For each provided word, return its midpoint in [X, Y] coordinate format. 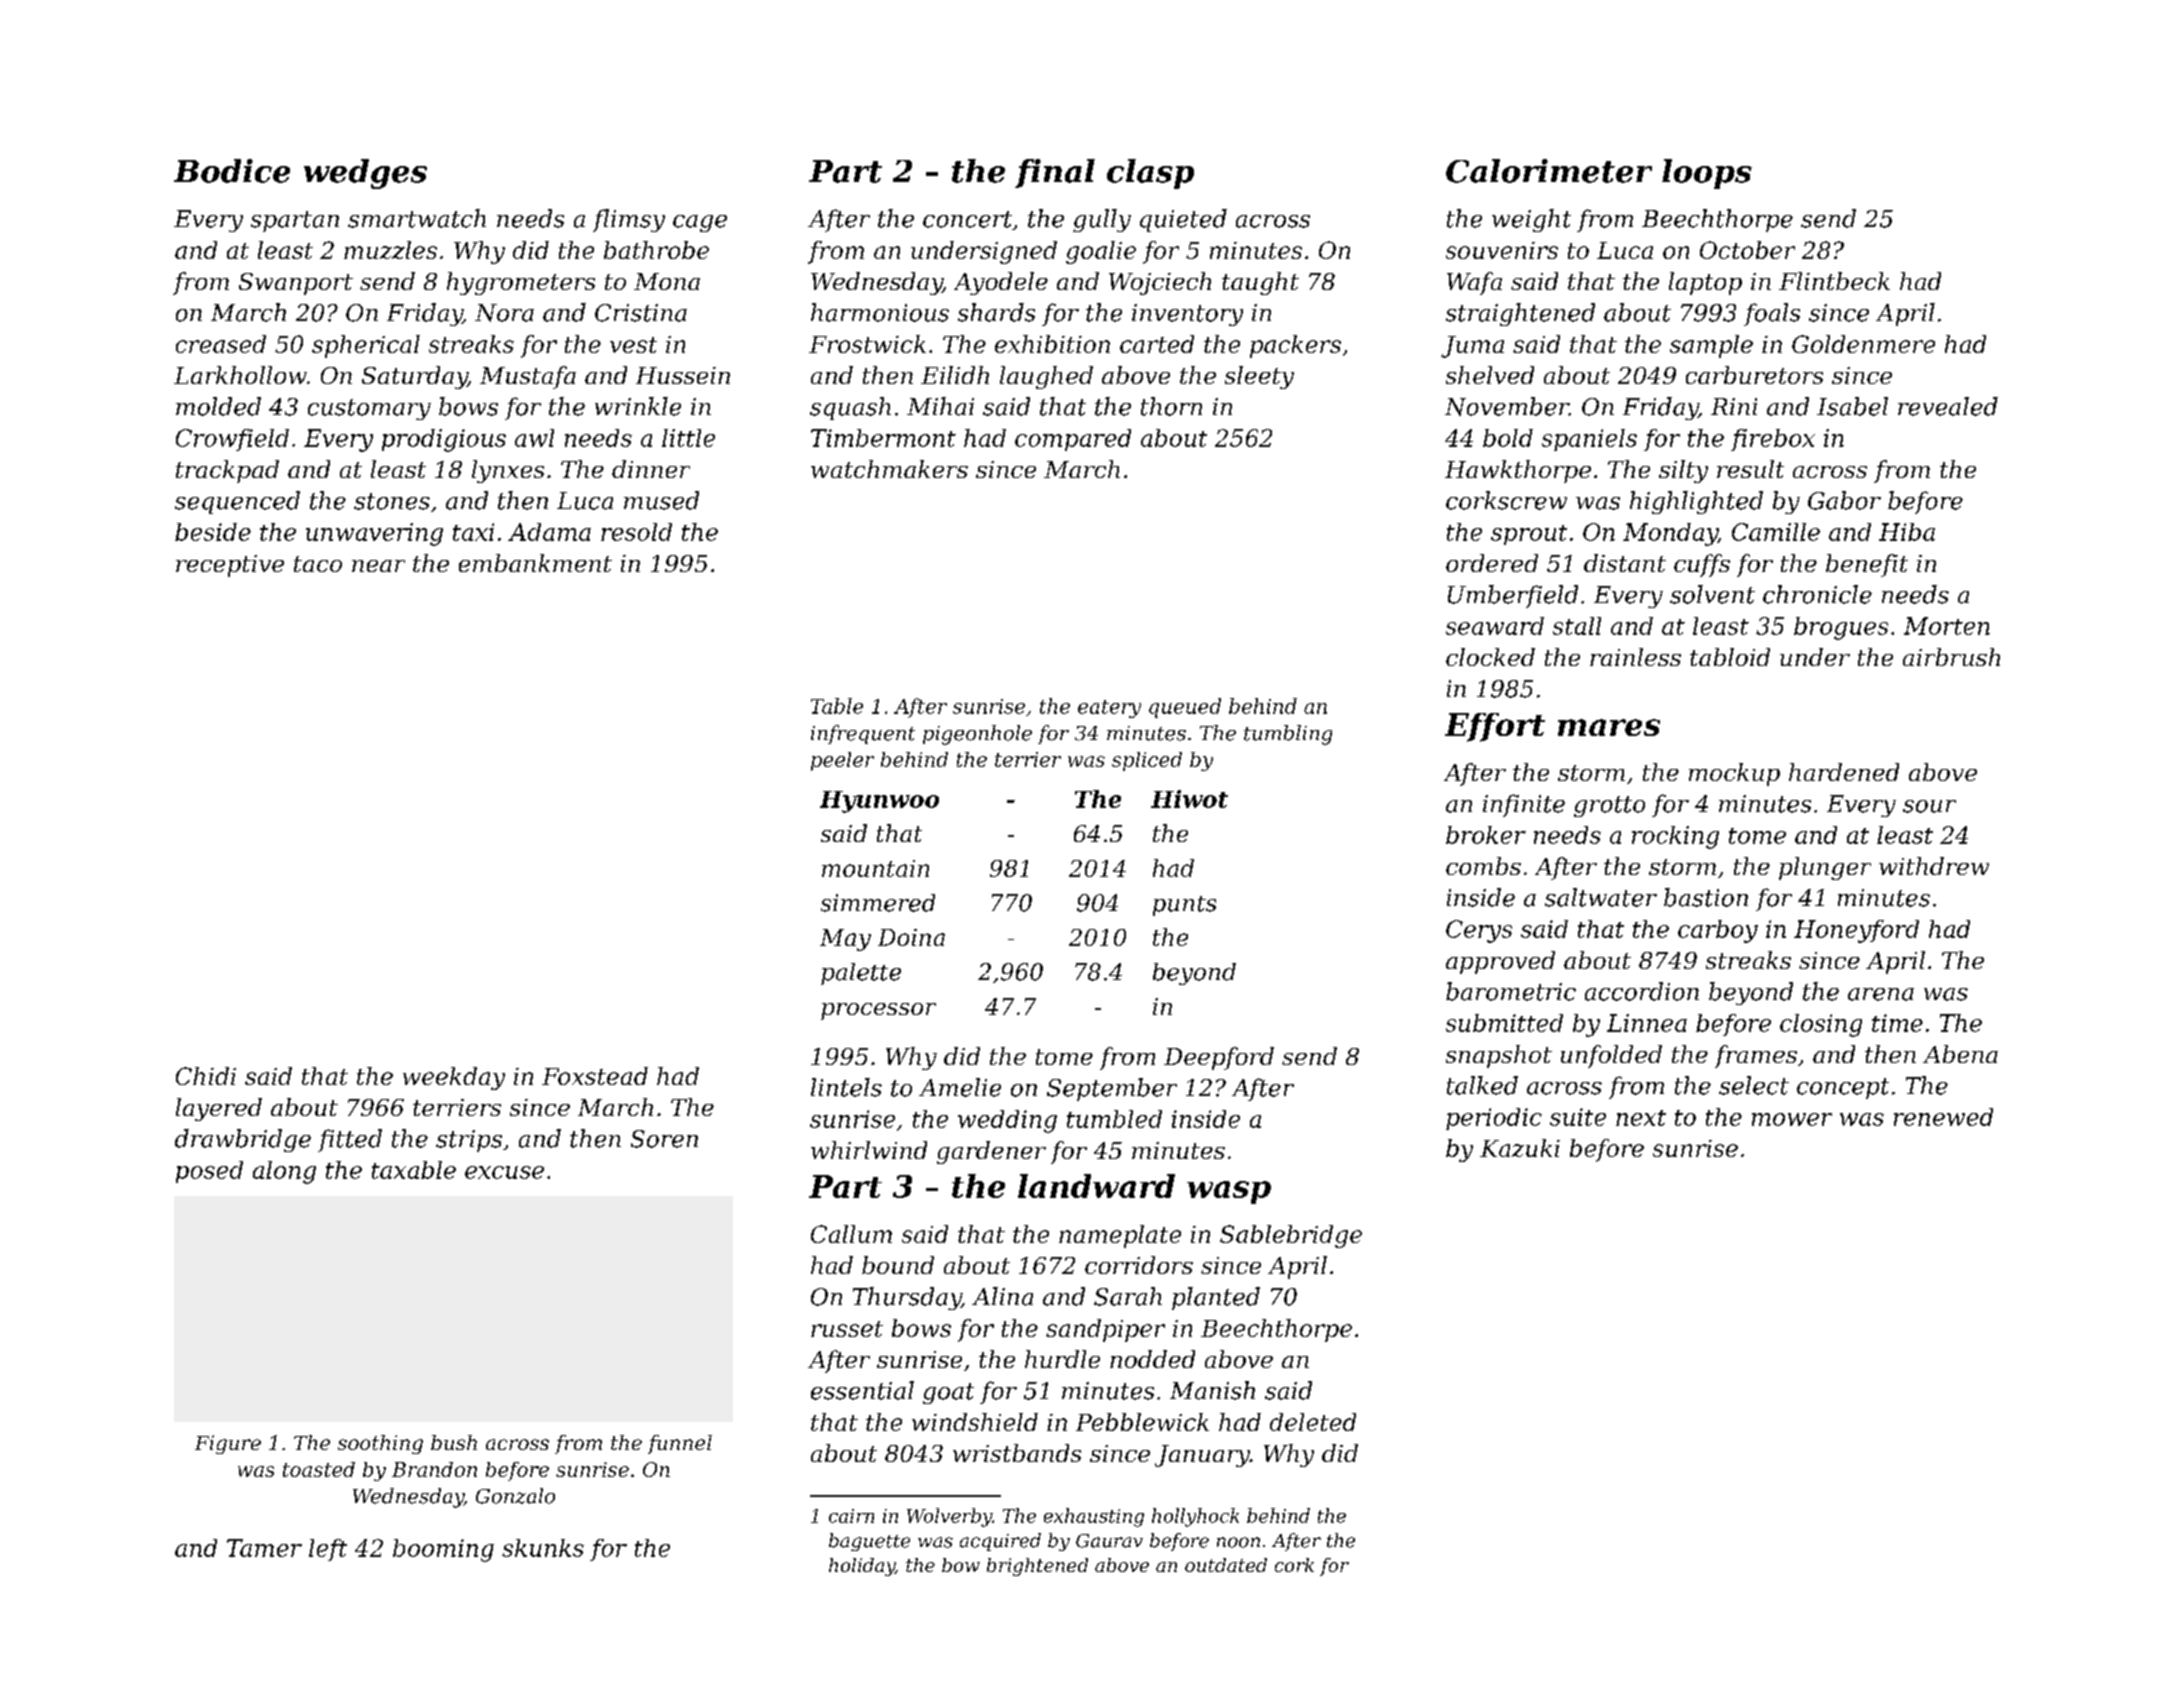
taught [1260, 283]
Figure [228, 1444]
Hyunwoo [879, 802]
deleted [1313, 1422]
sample [1711, 346]
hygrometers [521, 283]
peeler [842, 761]
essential [862, 1390]
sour [1929, 806]
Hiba [1907, 532]
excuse [504, 1172]
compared [1073, 440]
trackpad [227, 471]
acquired [1000, 1542]
